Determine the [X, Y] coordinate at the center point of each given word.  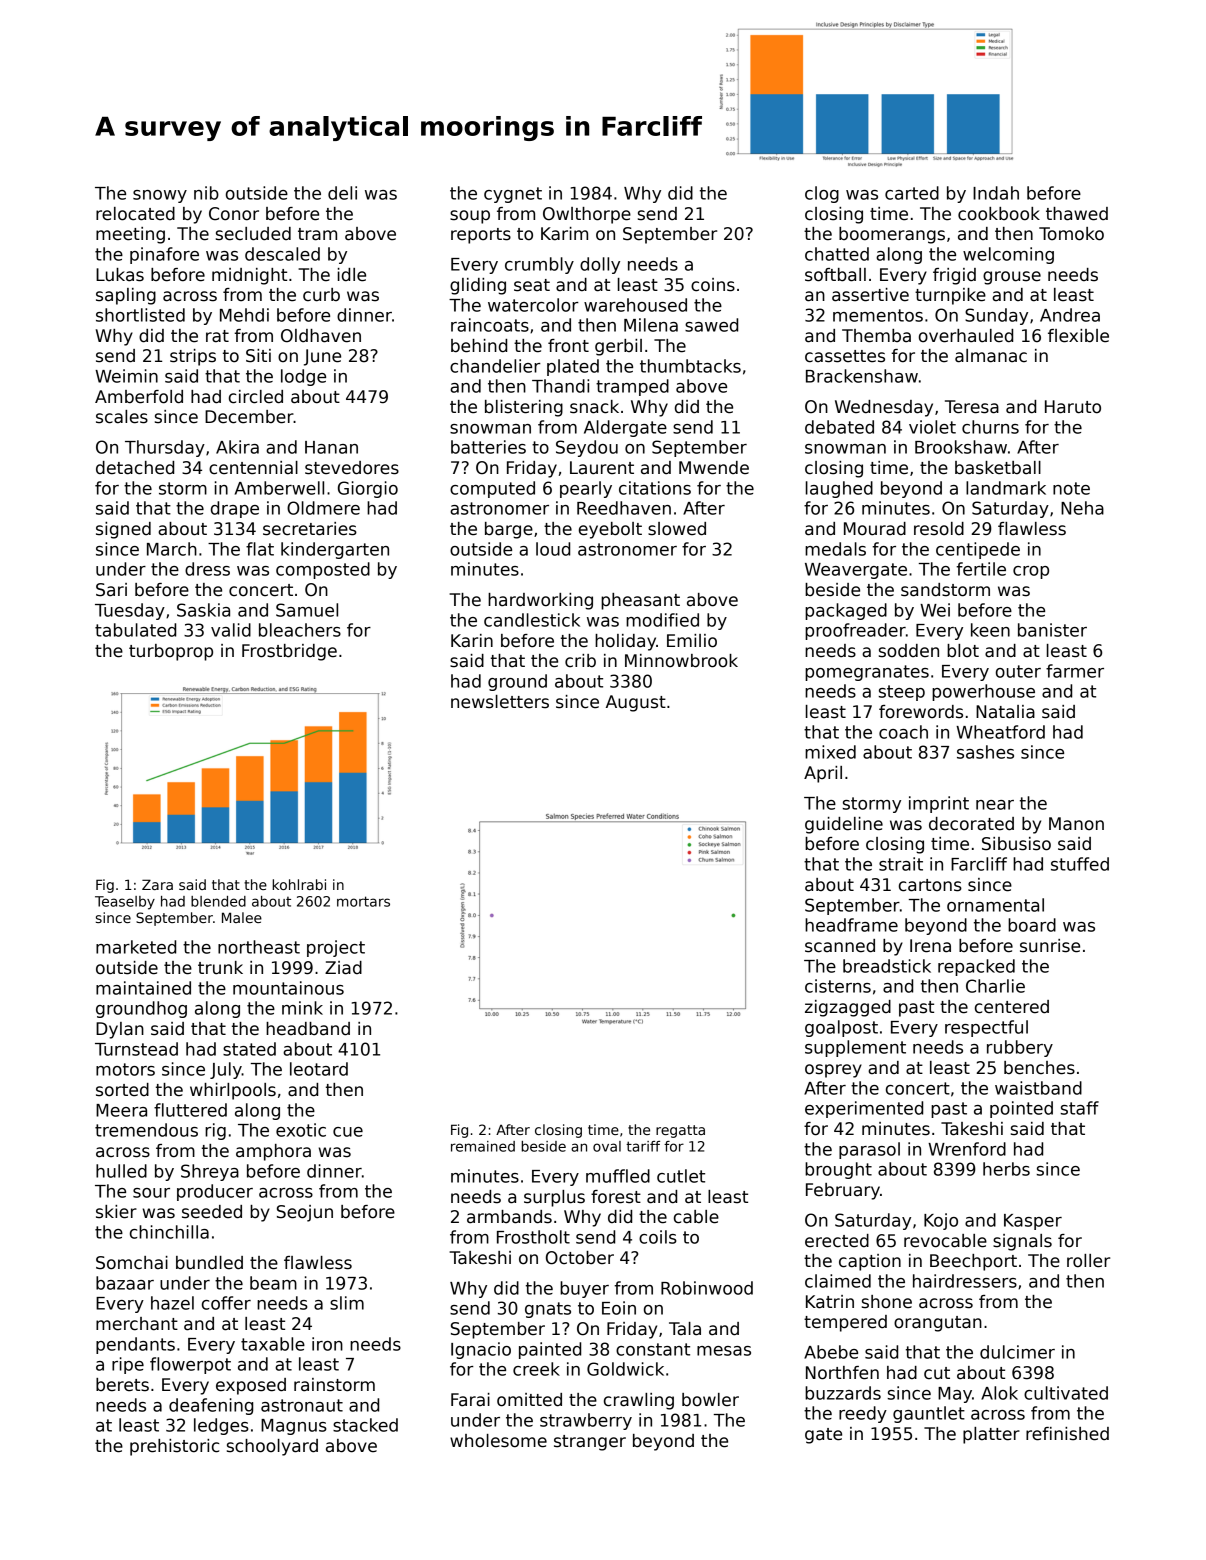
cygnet [513, 195]
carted [912, 193]
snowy [160, 196]
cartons [930, 885]
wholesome [498, 1441]
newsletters [500, 702]
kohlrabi [299, 884]
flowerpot [190, 1365]
